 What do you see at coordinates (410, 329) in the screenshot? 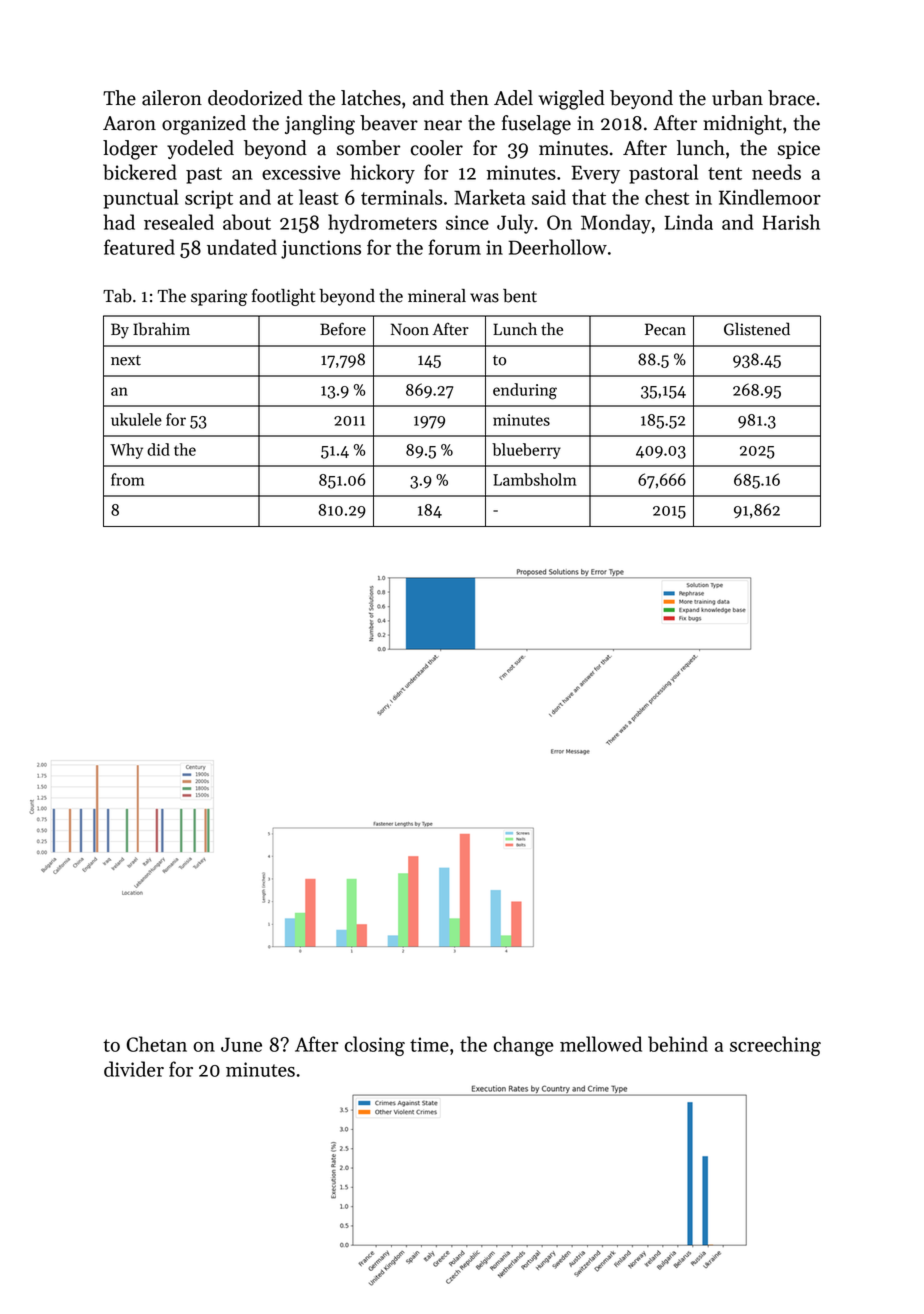
I see `Noon` at bounding box center [410, 329].
